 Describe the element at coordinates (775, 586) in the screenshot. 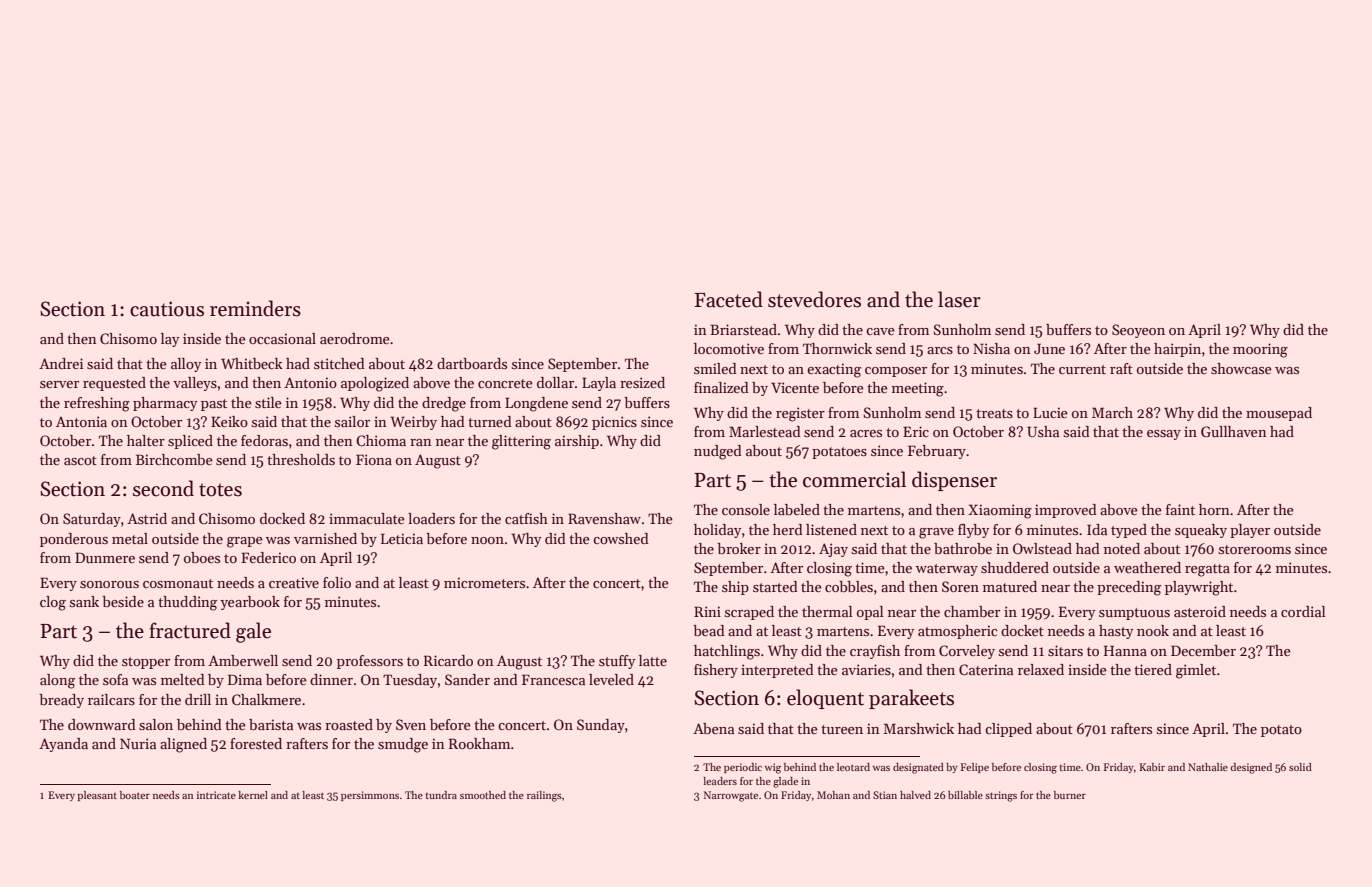

I see `started` at that location.
